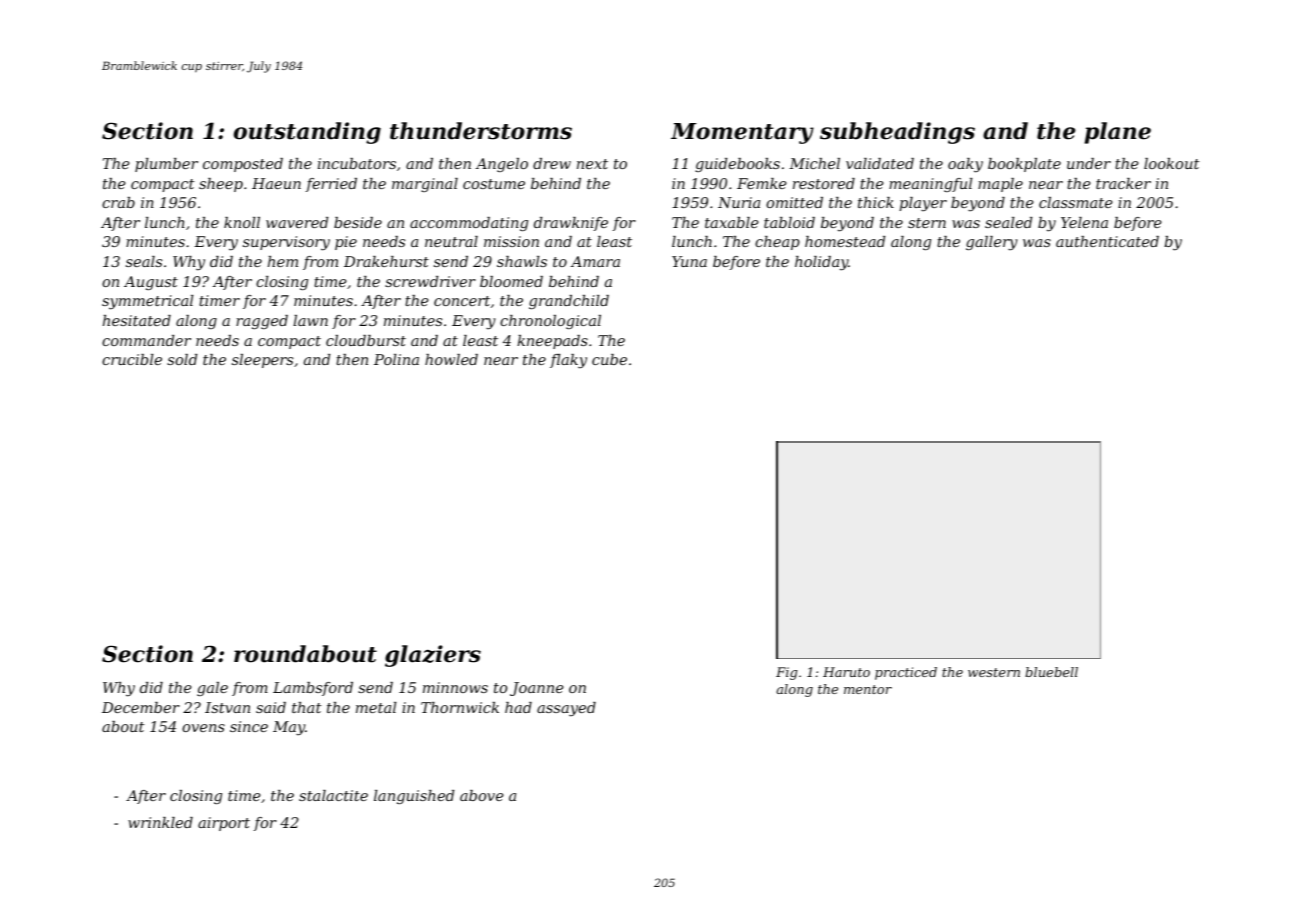  I want to click on practiced, so click(906, 673).
